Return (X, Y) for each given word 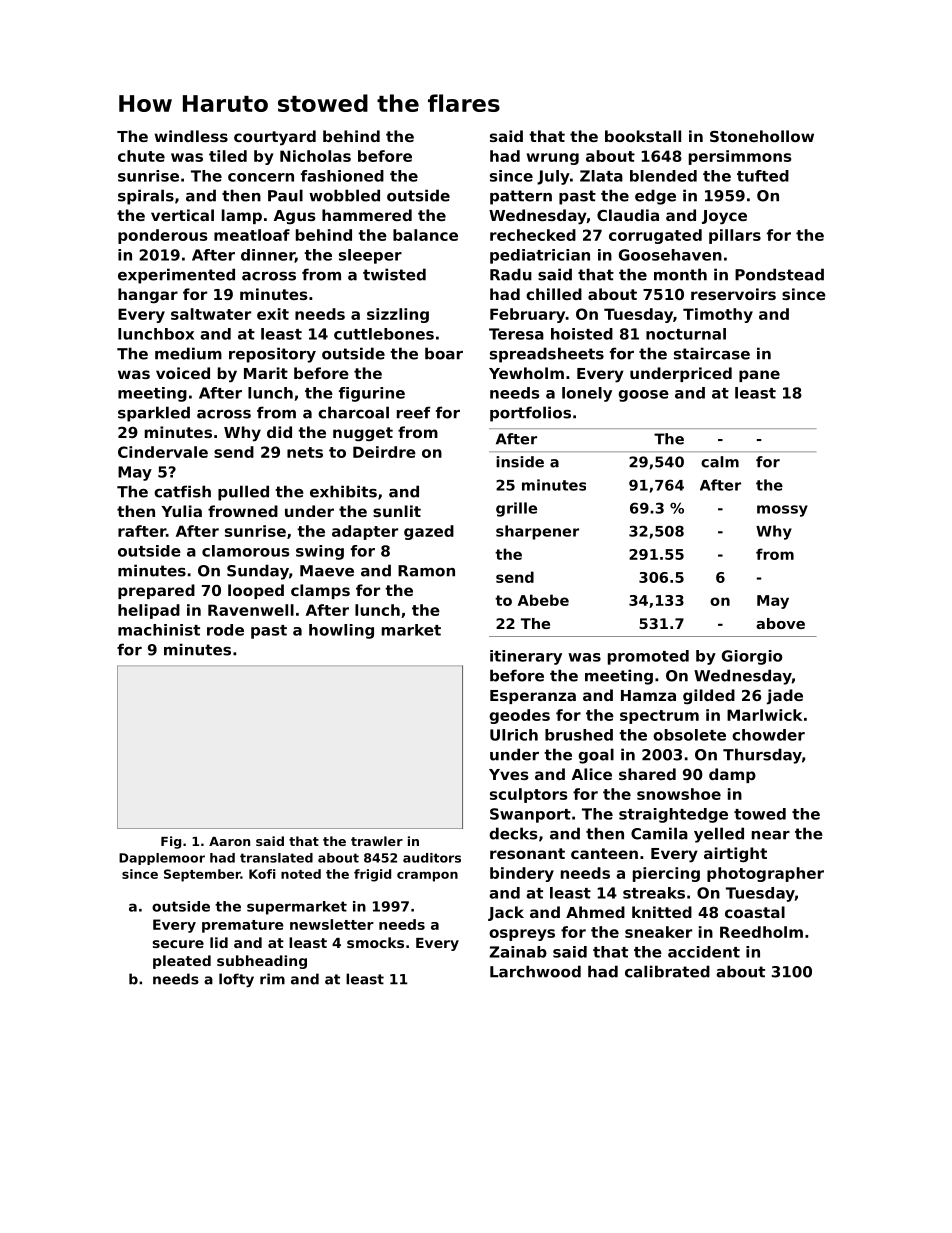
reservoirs (733, 294)
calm (720, 462)
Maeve (327, 571)
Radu (511, 274)
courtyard (275, 138)
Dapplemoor (162, 859)
